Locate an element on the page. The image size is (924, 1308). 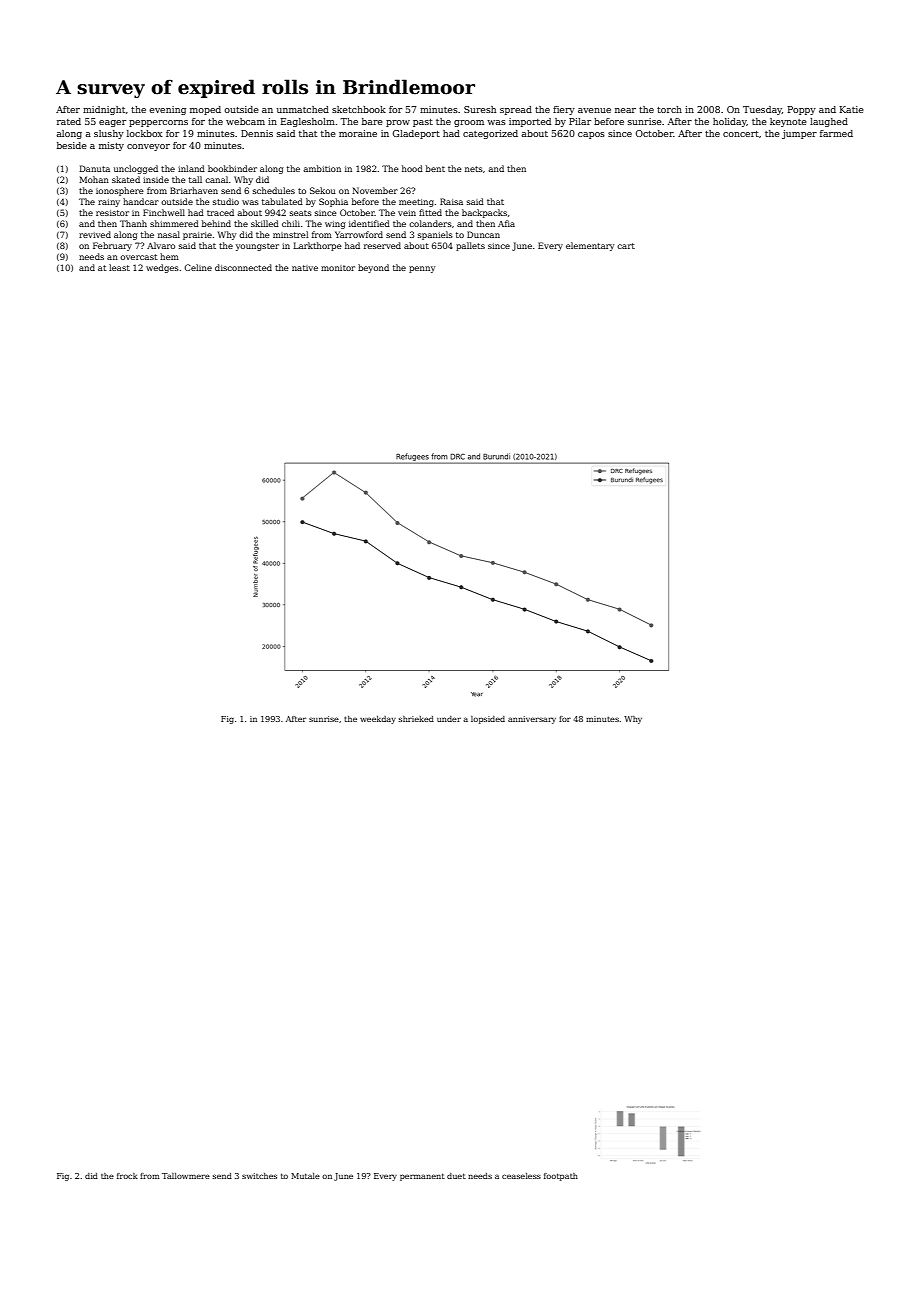
shrieked is located at coordinates (416, 719).
